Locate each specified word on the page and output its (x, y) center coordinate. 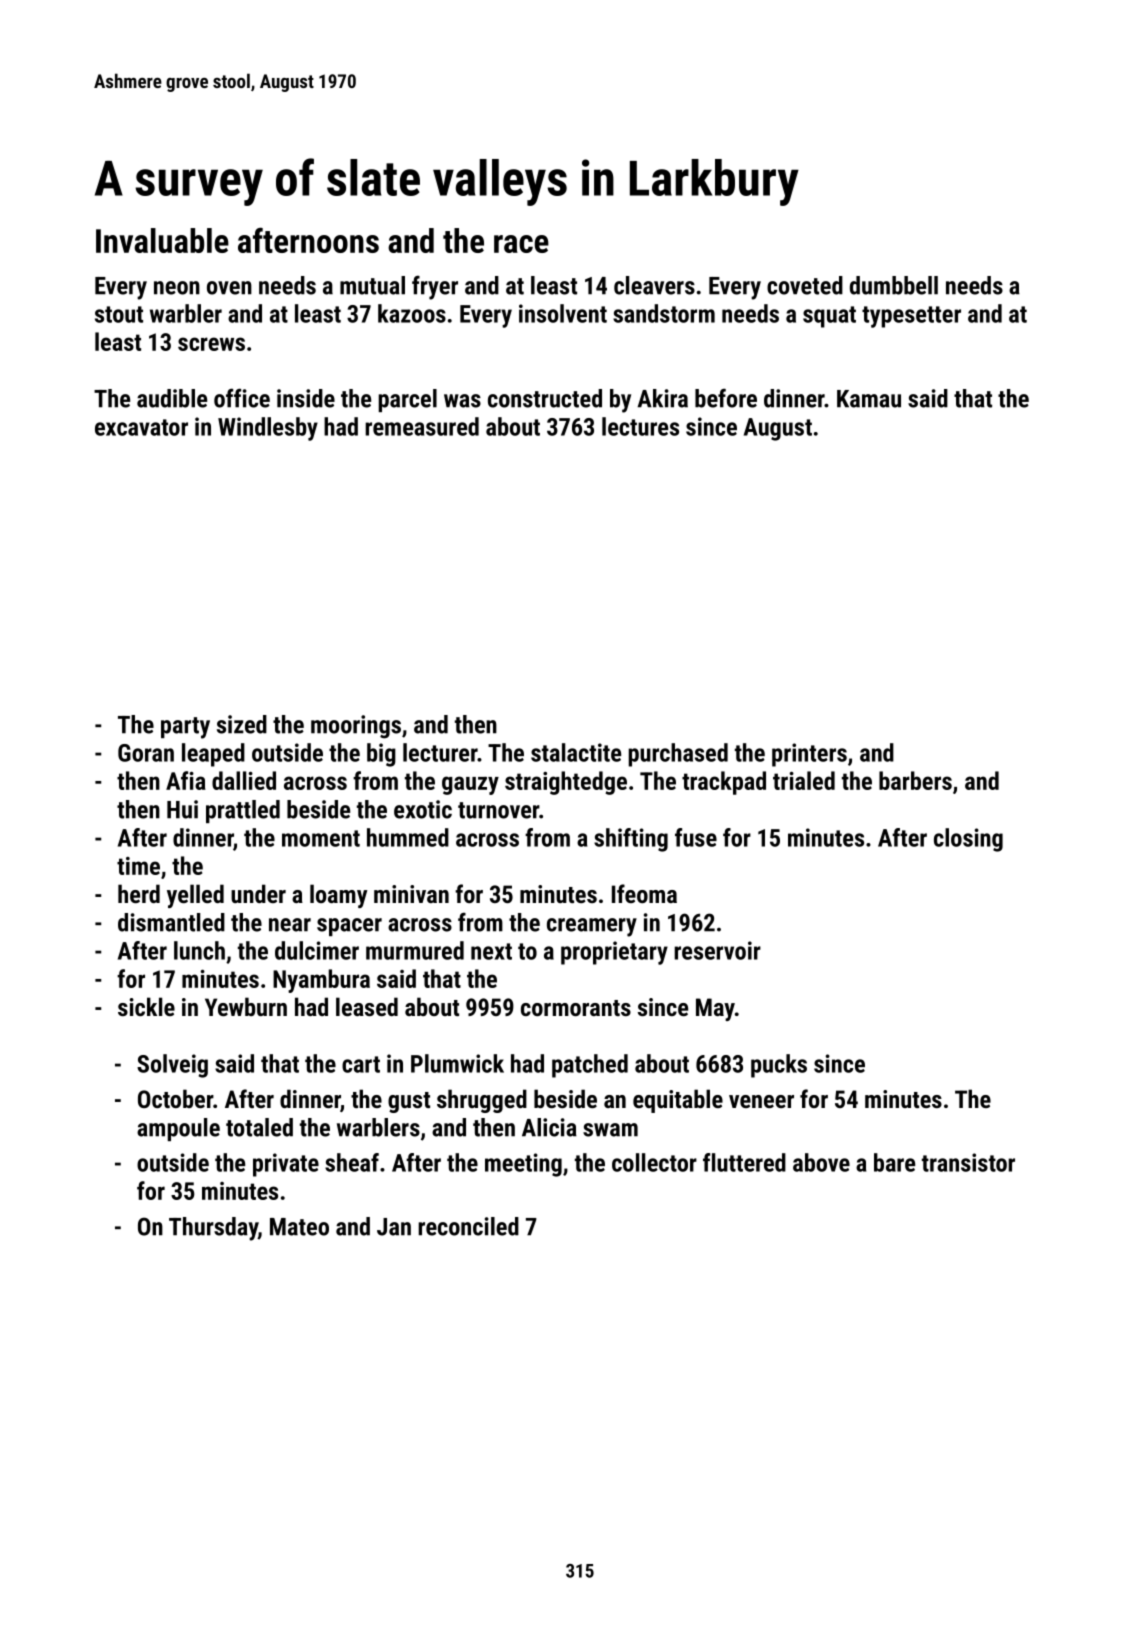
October (175, 1098)
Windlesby (268, 429)
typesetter (911, 317)
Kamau (869, 399)
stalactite (576, 752)
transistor (968, 1162)
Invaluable (162, 240)
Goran (146, 753)
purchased (678, 755)
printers (809, 755)
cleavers (654, 285)
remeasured (422, 426)
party (185, 728)
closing (968, 840)
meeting (523, 1165)
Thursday (213, 1229)
